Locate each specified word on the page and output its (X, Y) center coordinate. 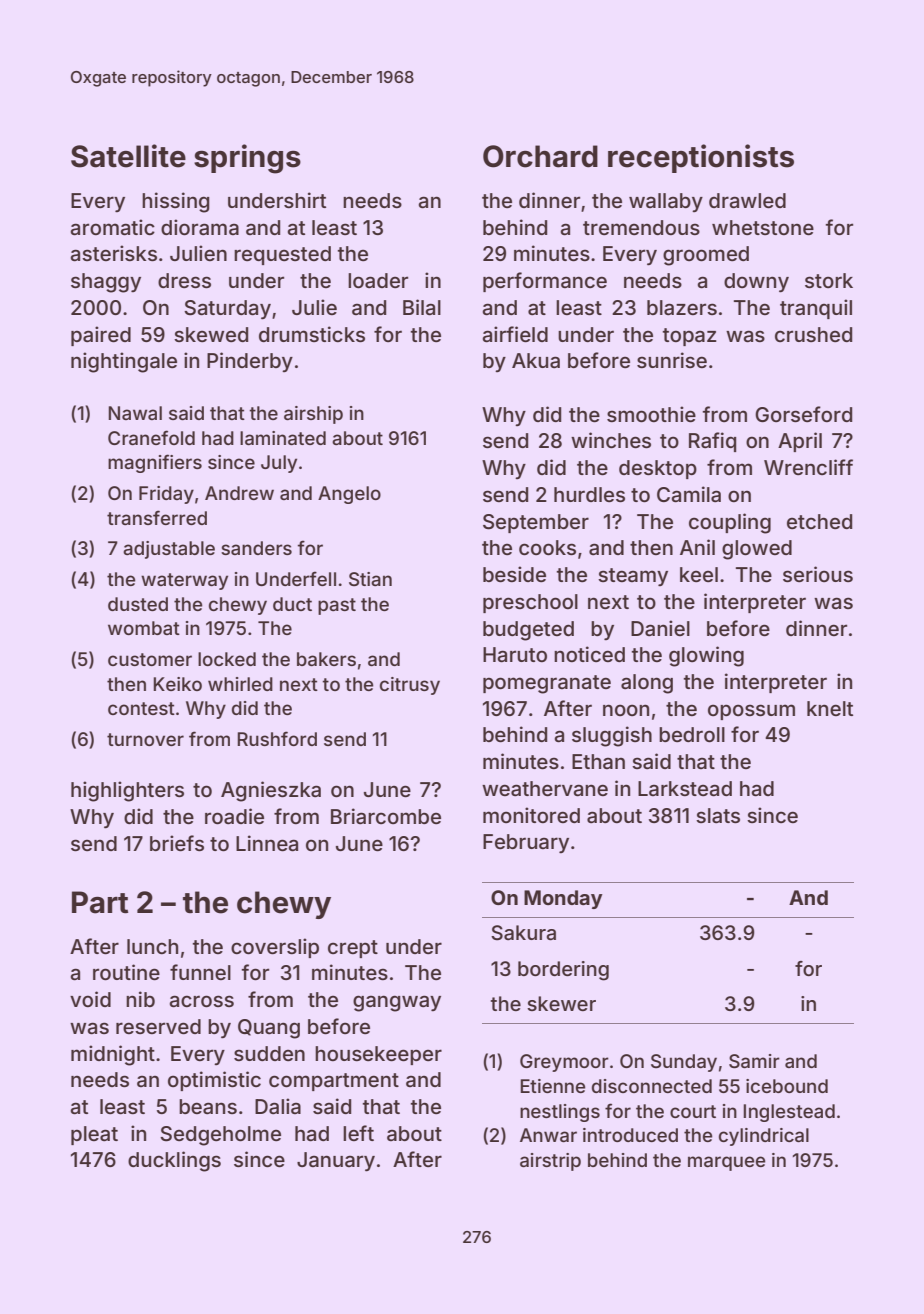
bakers (326, 659)
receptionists (701, 158)
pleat (94, 1135)
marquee (726, 1163)
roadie (234, 816)
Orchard (540, 156)
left (358, 1133)
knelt (830, 708)
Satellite (128, 156)
